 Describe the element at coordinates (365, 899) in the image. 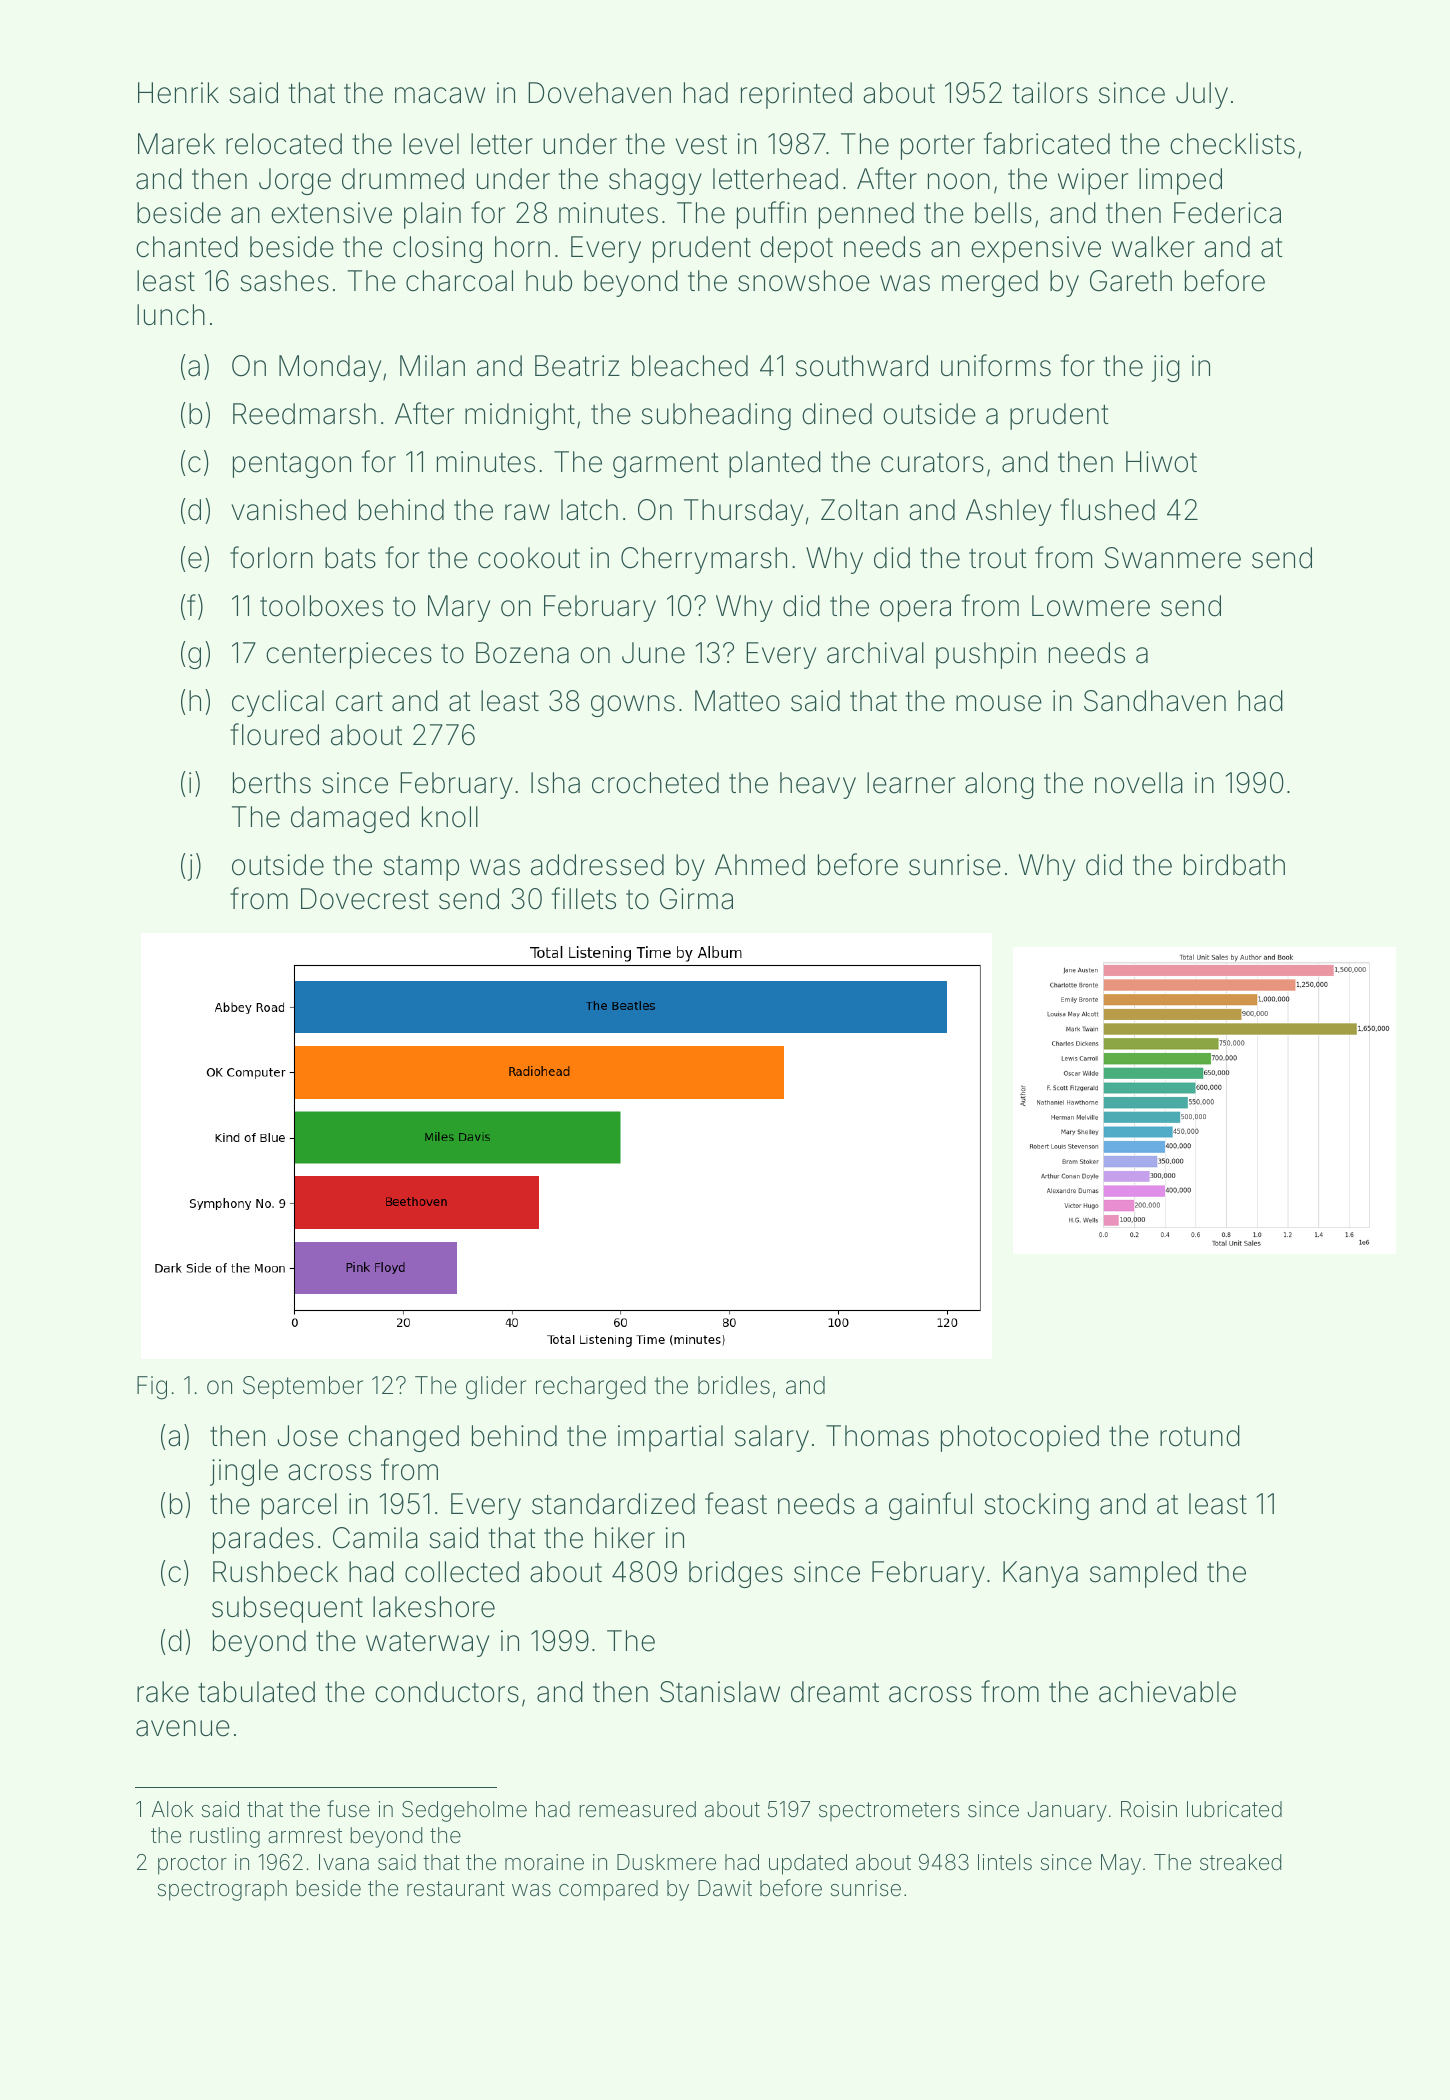

I see `Dovecrest` at that location.
